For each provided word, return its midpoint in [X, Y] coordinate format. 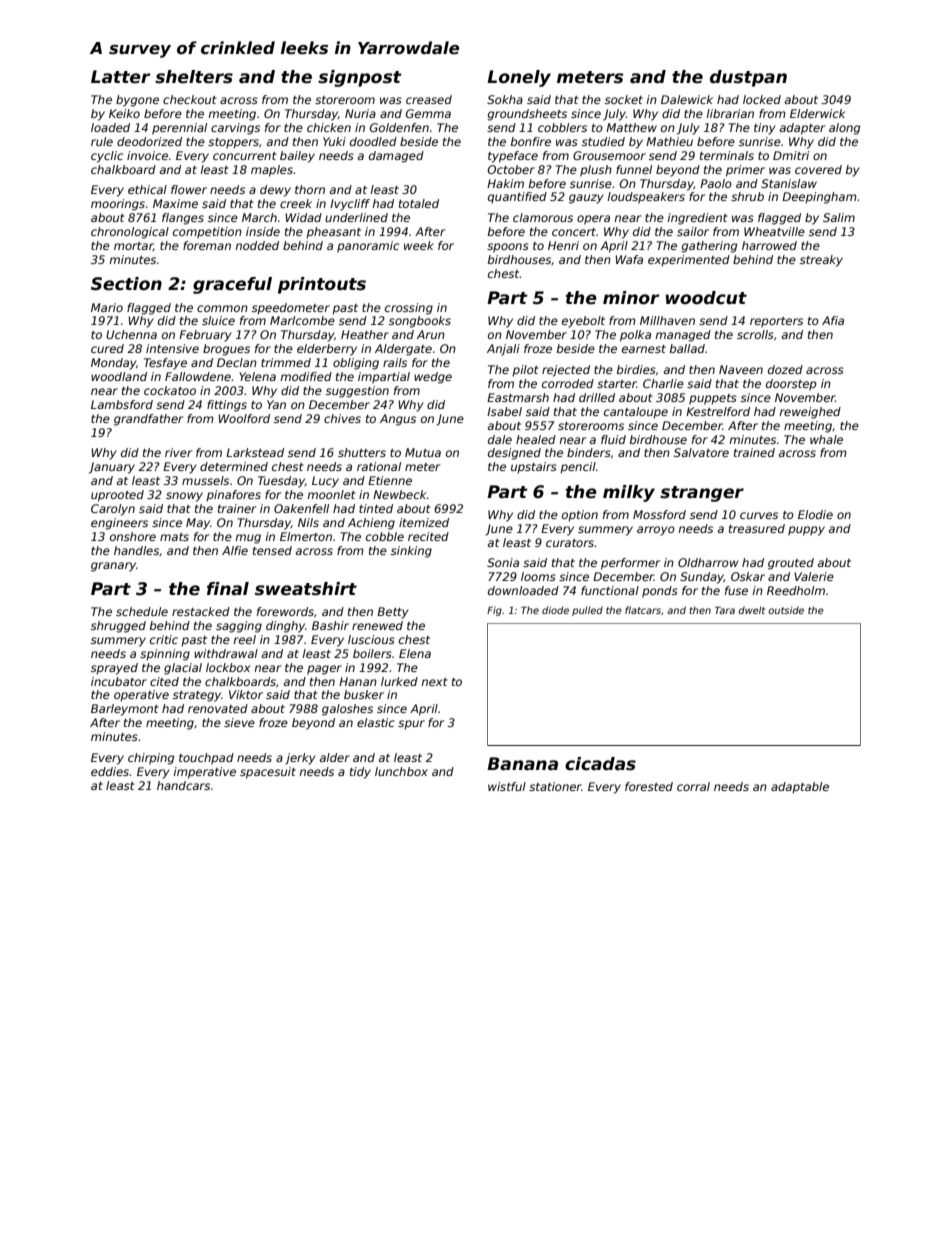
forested [649, 786]
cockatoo [170, 390]
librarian [730, 113]
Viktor [246, 694]
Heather [365, 334]
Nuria [360, 113]
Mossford [659, 514]
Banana [522, 764]
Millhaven [667, 320]
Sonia [503, 562]
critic [164, 639]
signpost [360, 78]
